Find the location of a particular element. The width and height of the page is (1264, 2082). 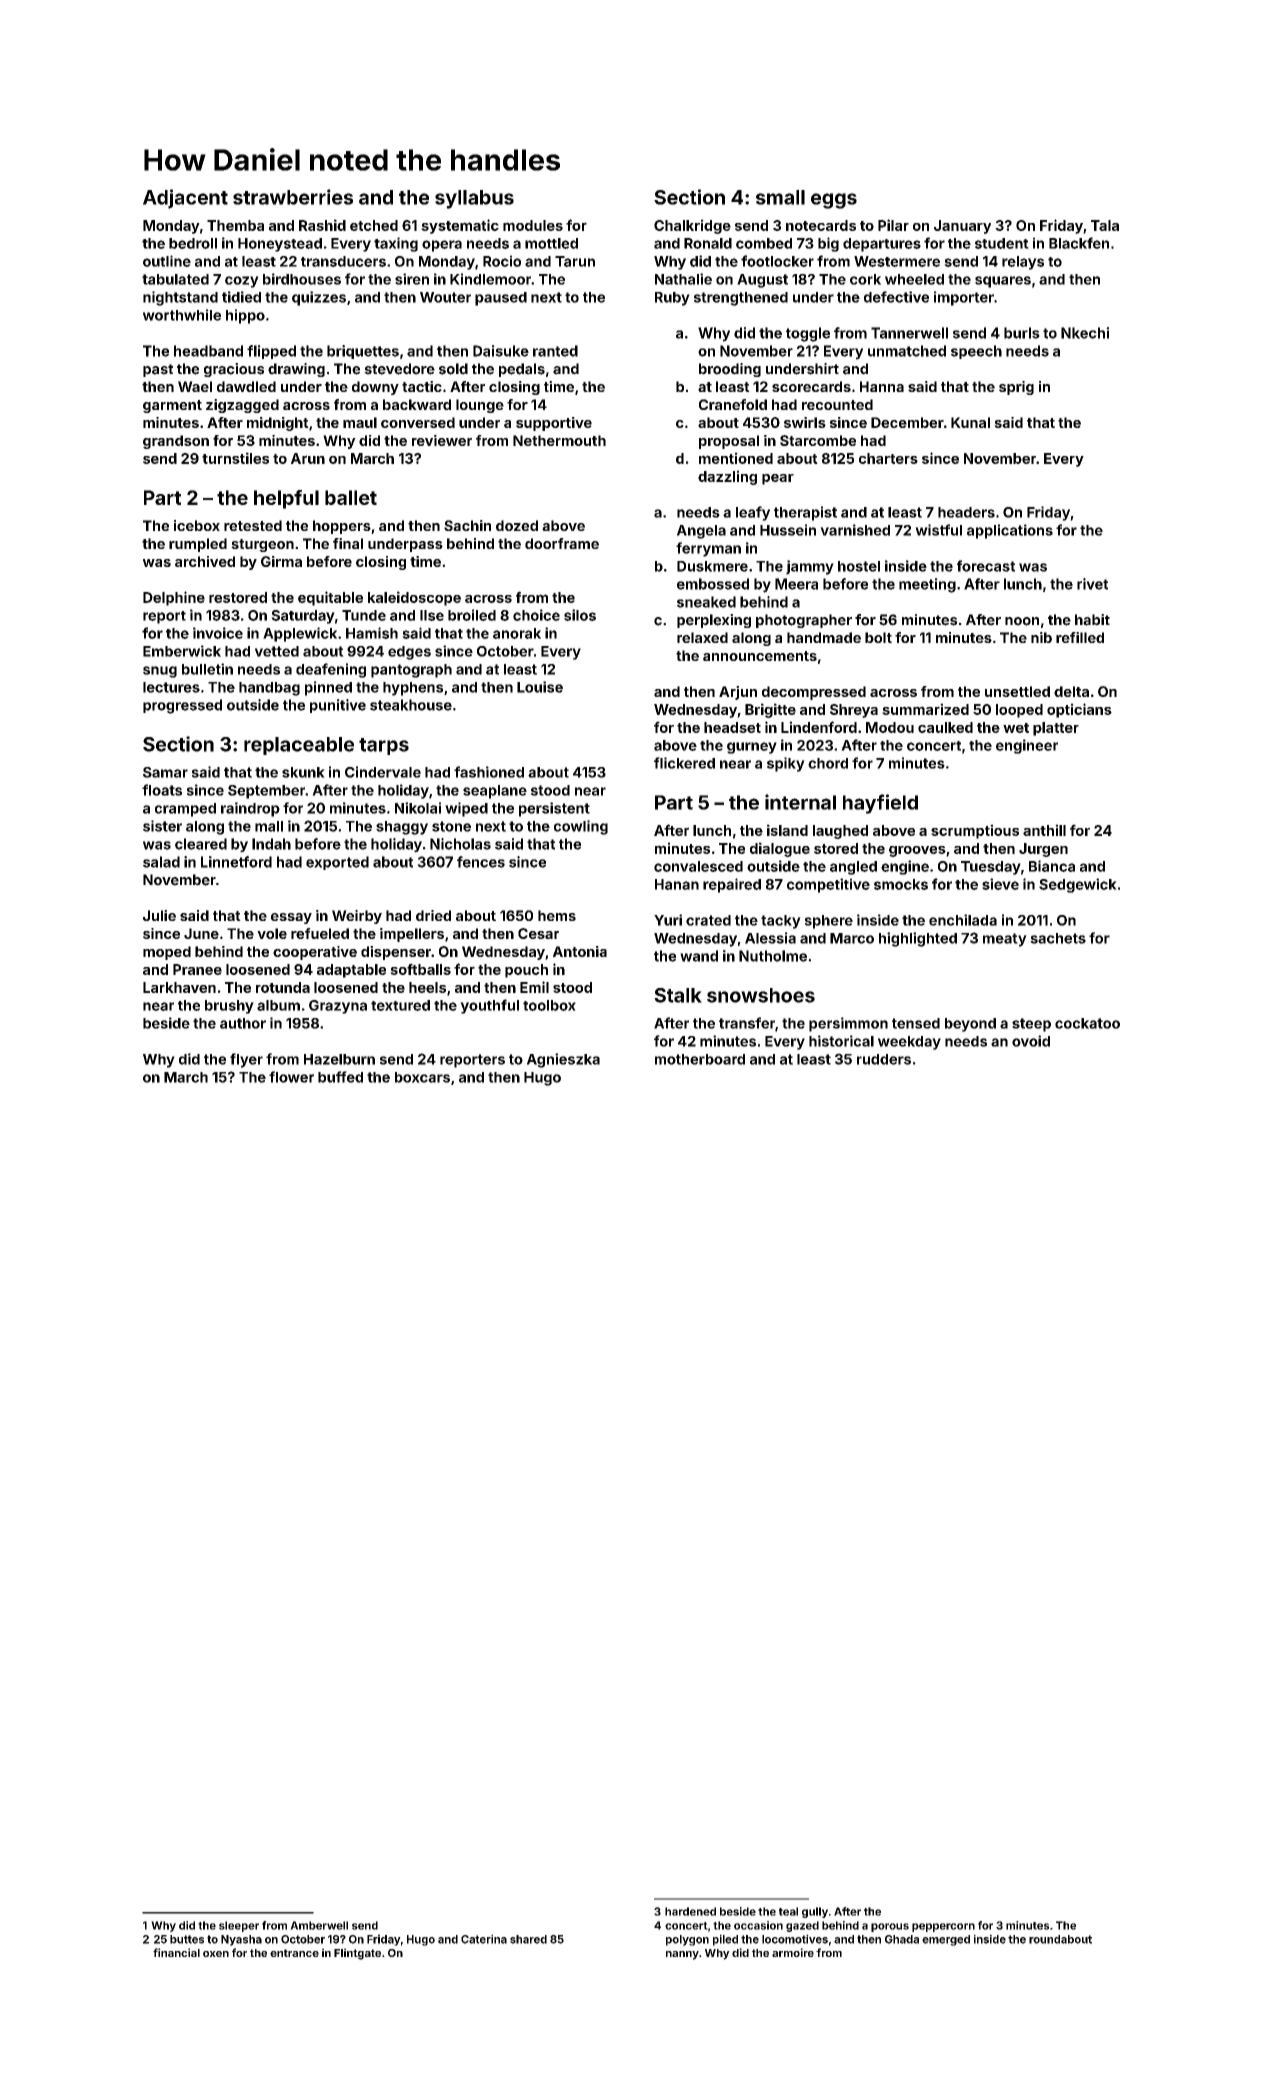

flickered is located at coordinates (684, 763).
